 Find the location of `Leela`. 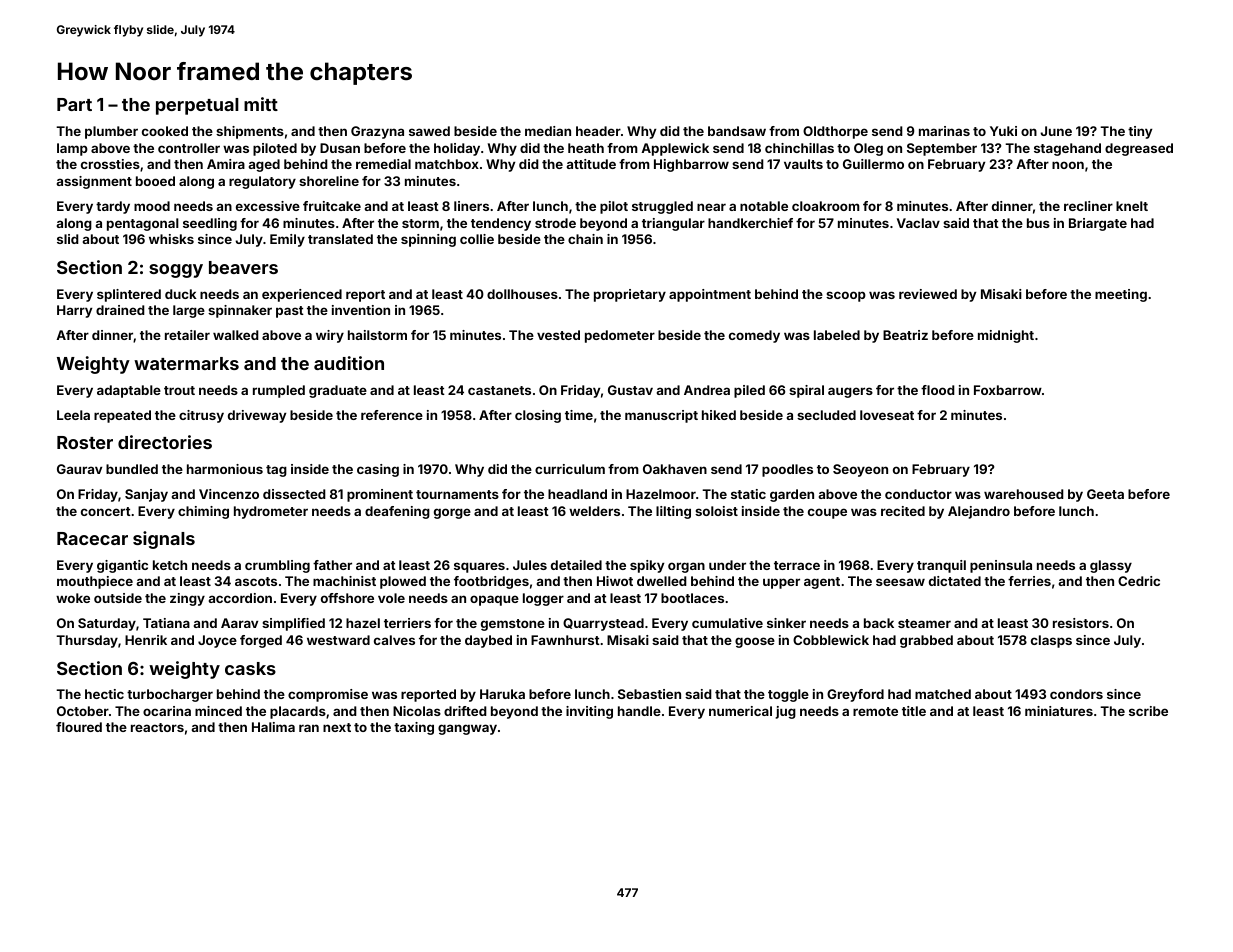

Leela is located at coordinates (73, 415).
